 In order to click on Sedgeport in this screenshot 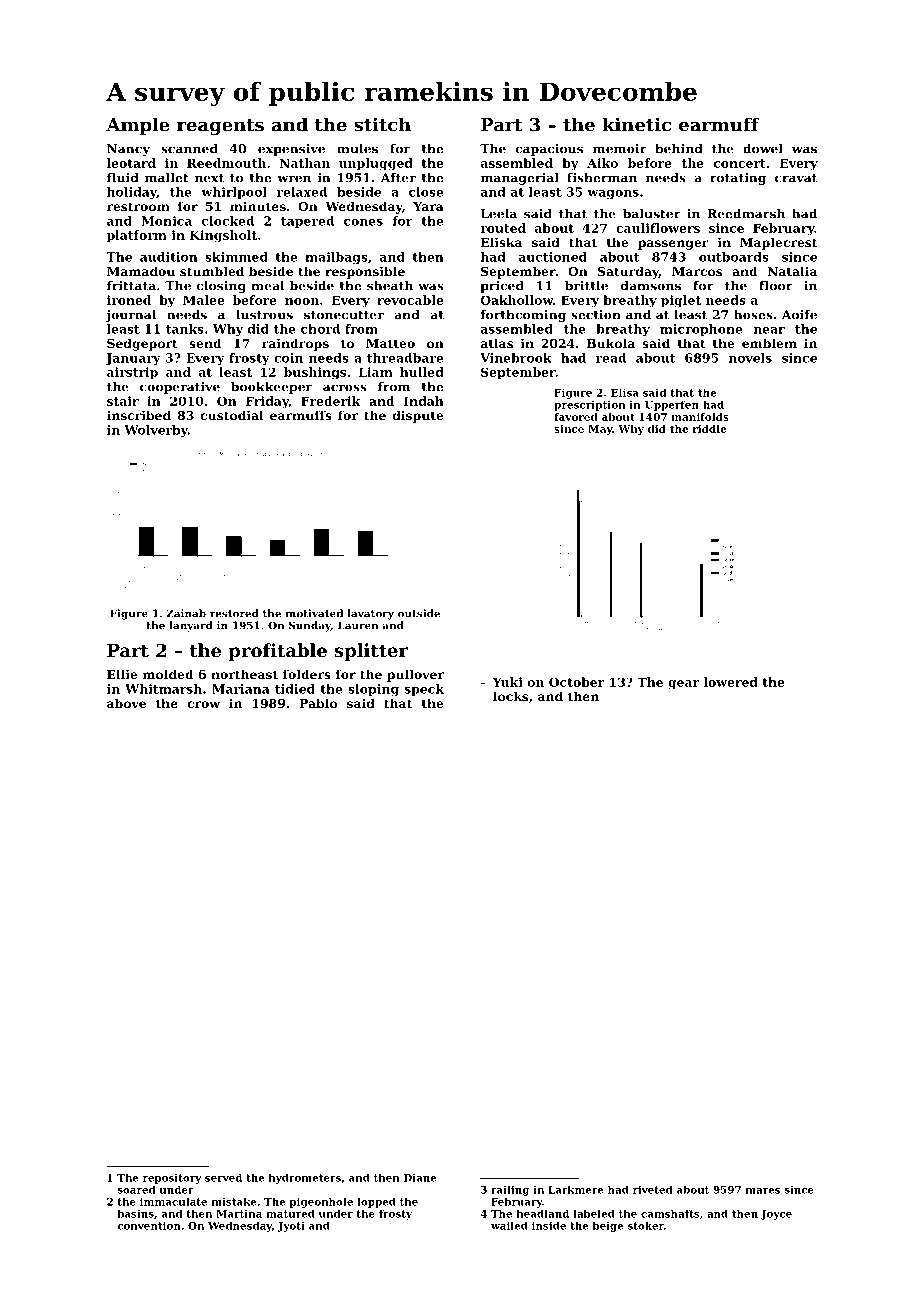, I will do `click(142, 344)`.
